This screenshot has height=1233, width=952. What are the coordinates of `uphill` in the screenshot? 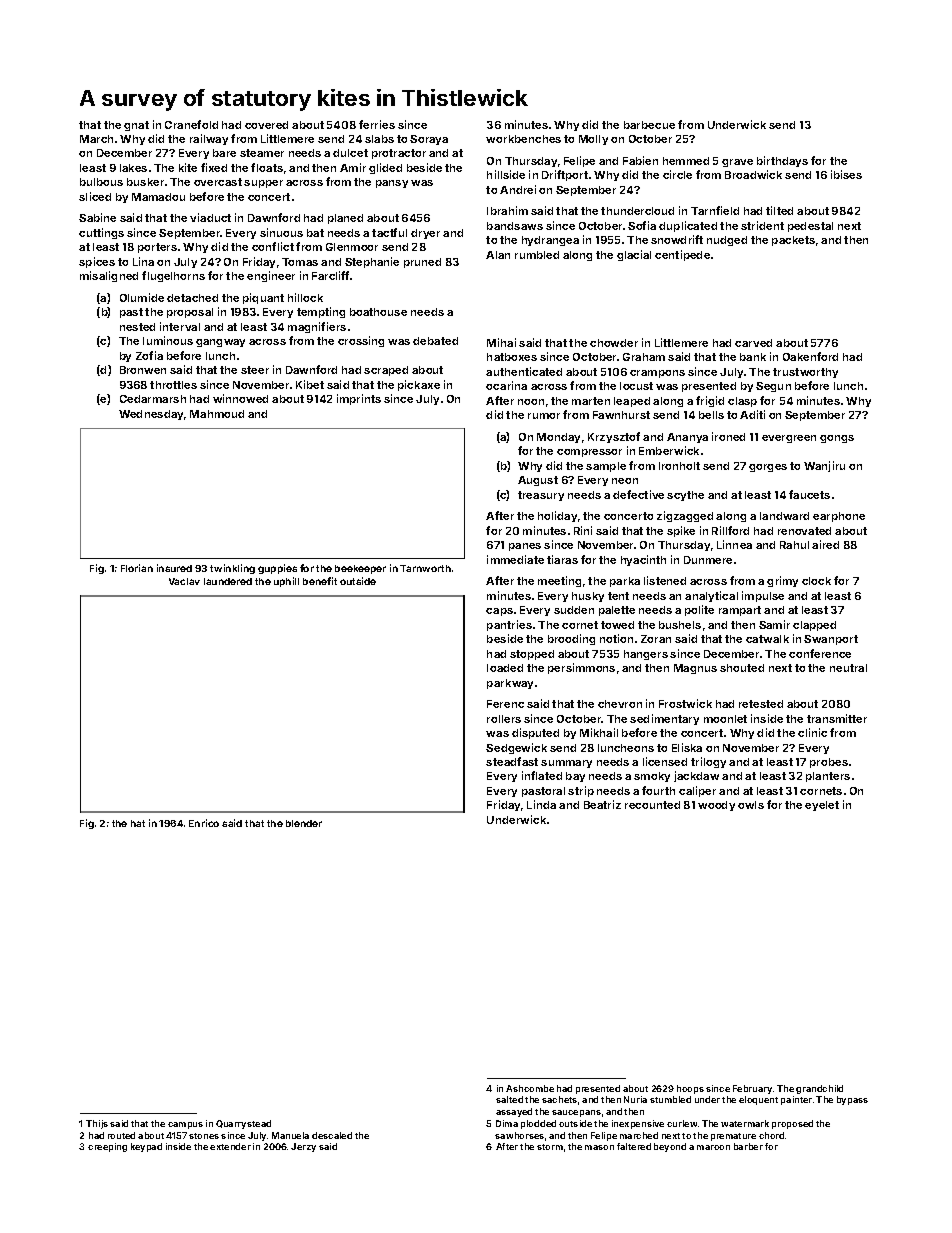 It's located at (286, 582).
